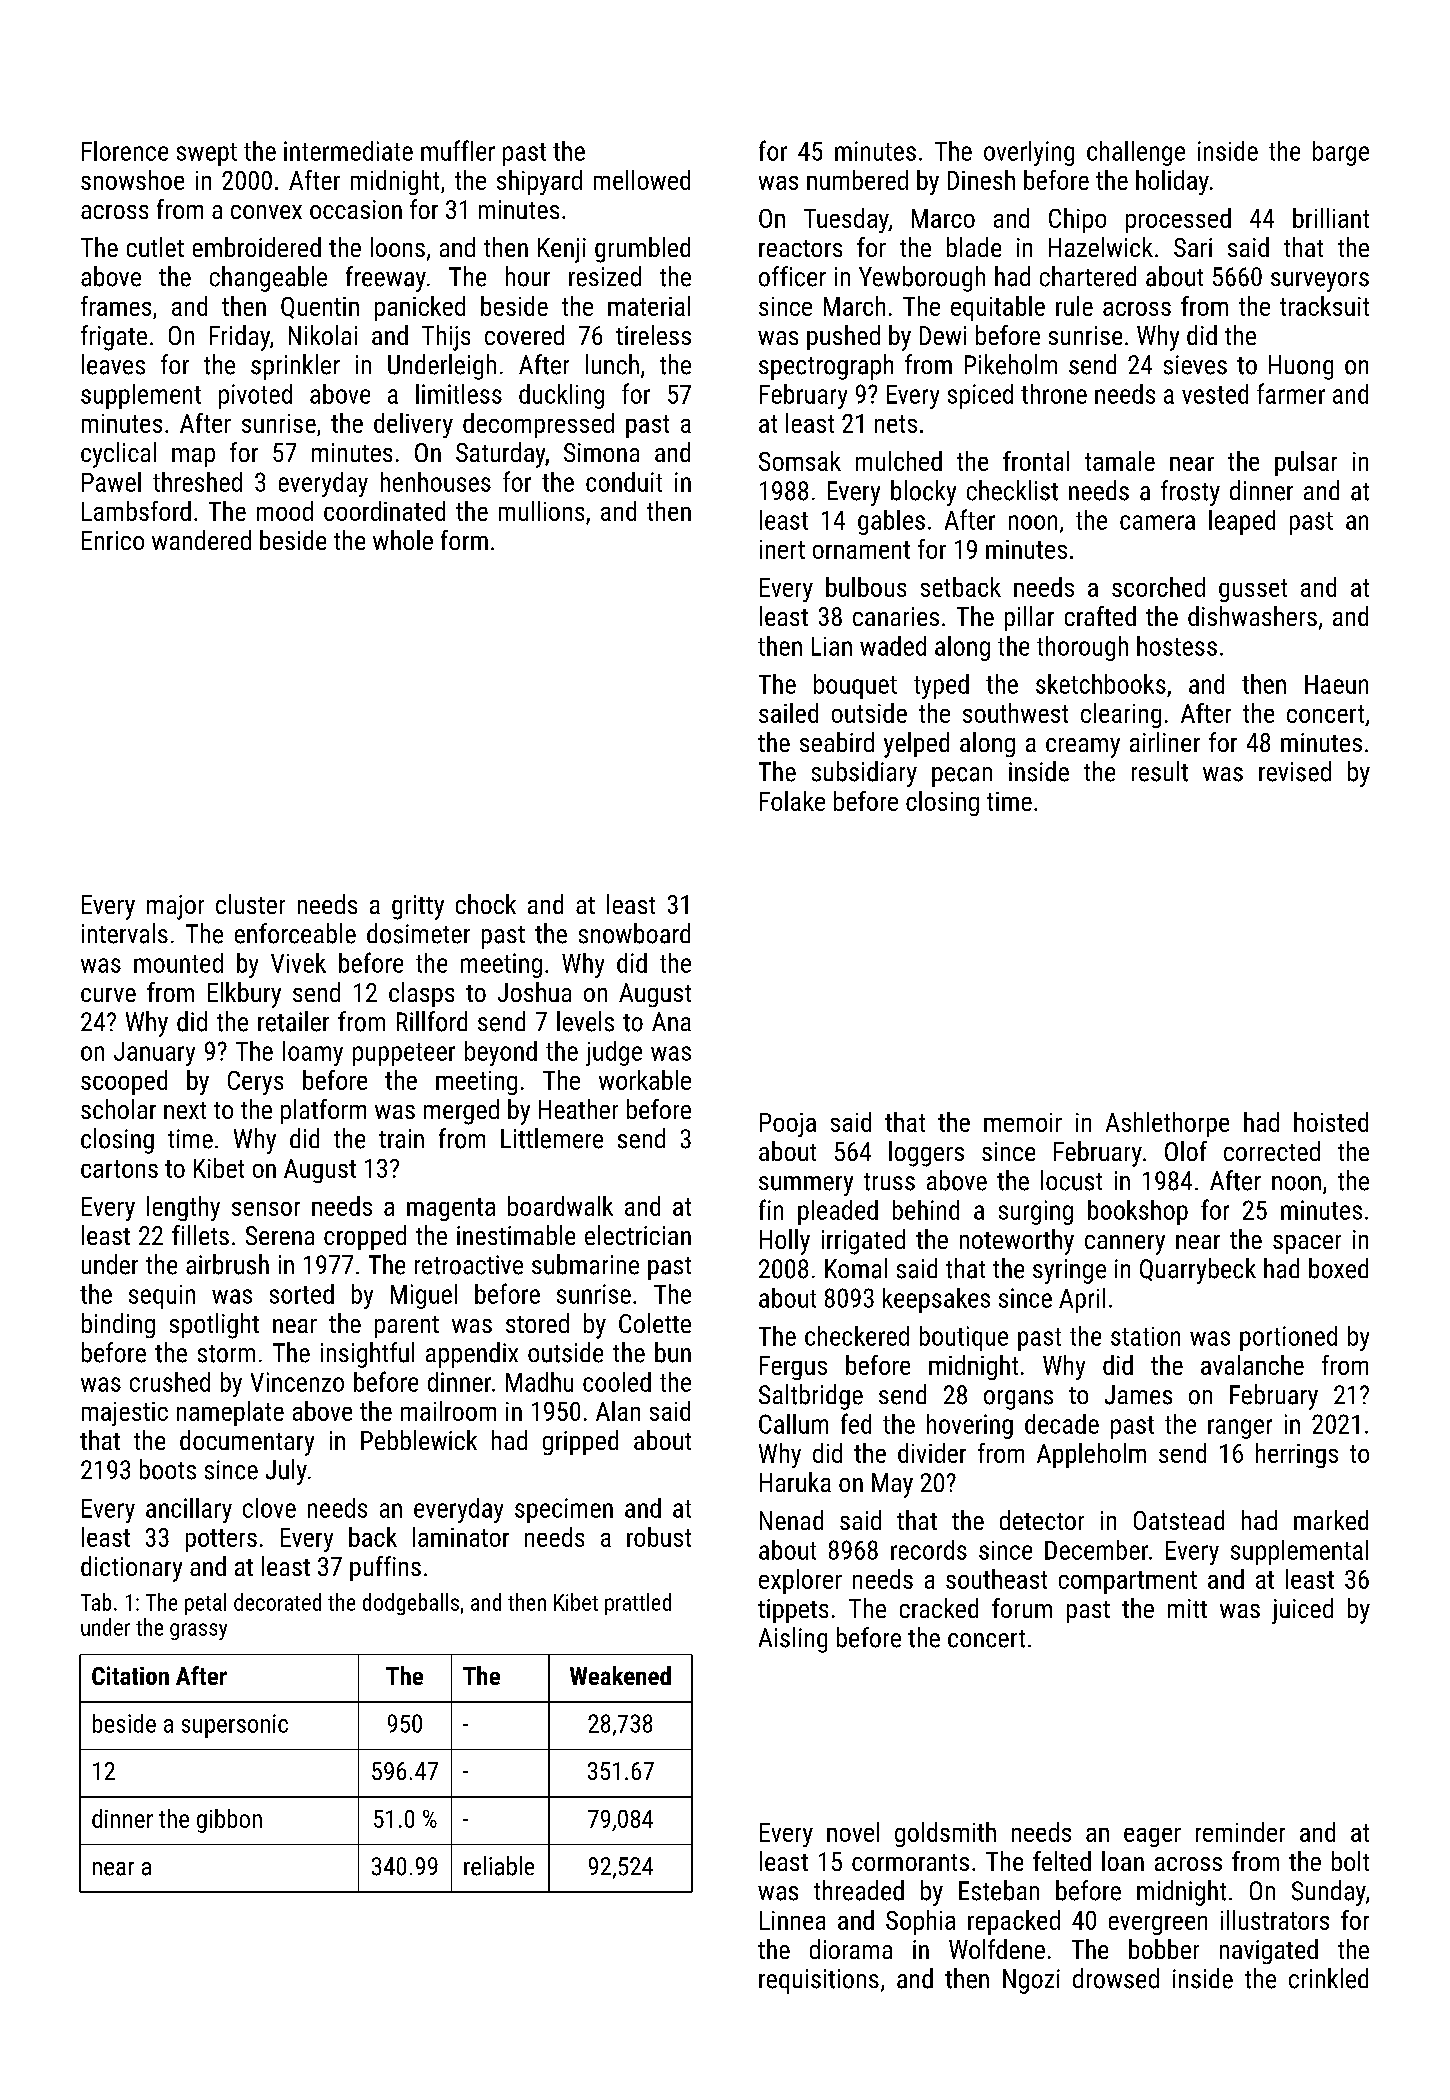 This screenshot has height=2100, width=1450. I want to click on mellowed, so click(642, 180).
